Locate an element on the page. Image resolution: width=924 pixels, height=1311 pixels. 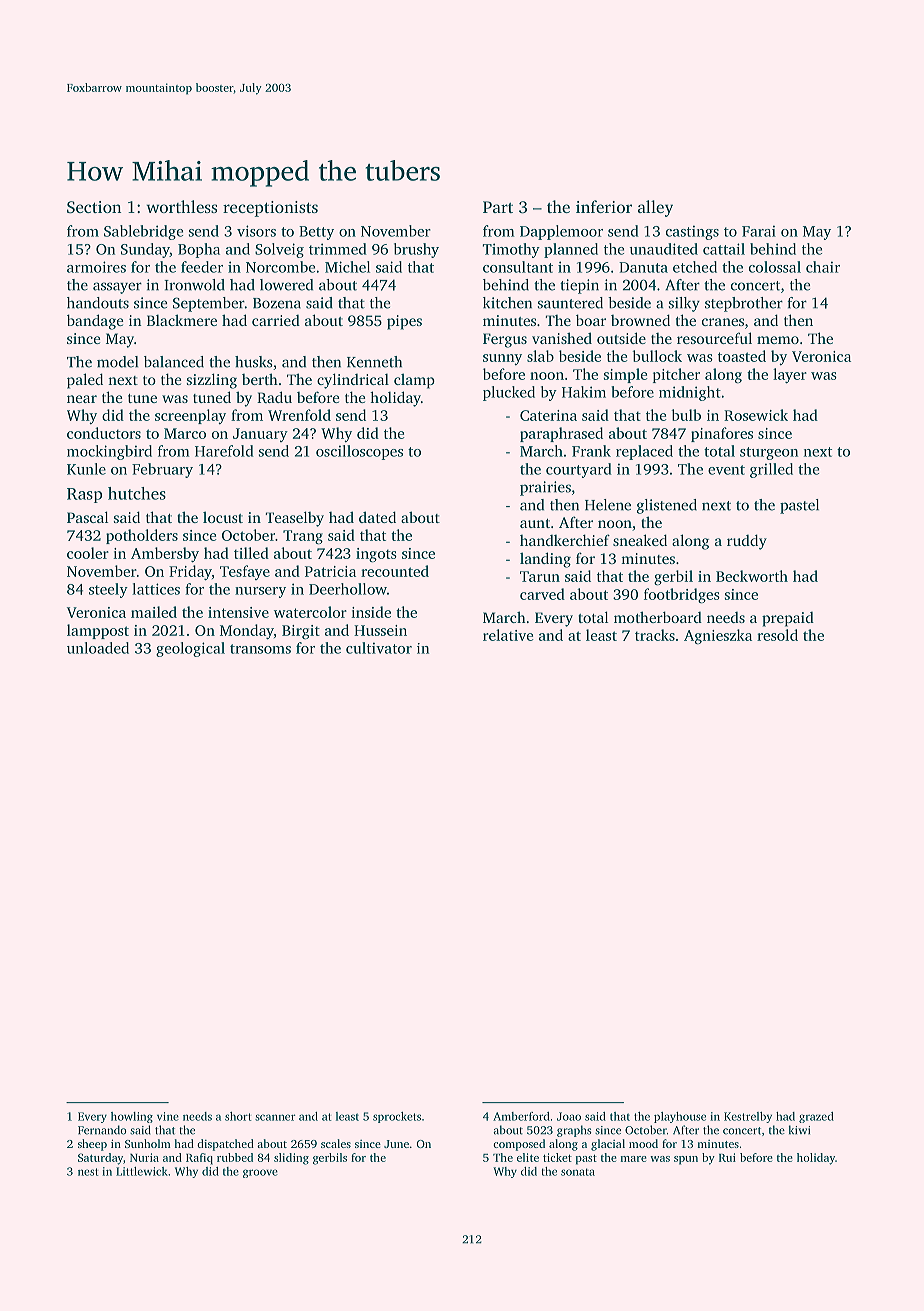
Danuta is located at coordinates (643, 267).
